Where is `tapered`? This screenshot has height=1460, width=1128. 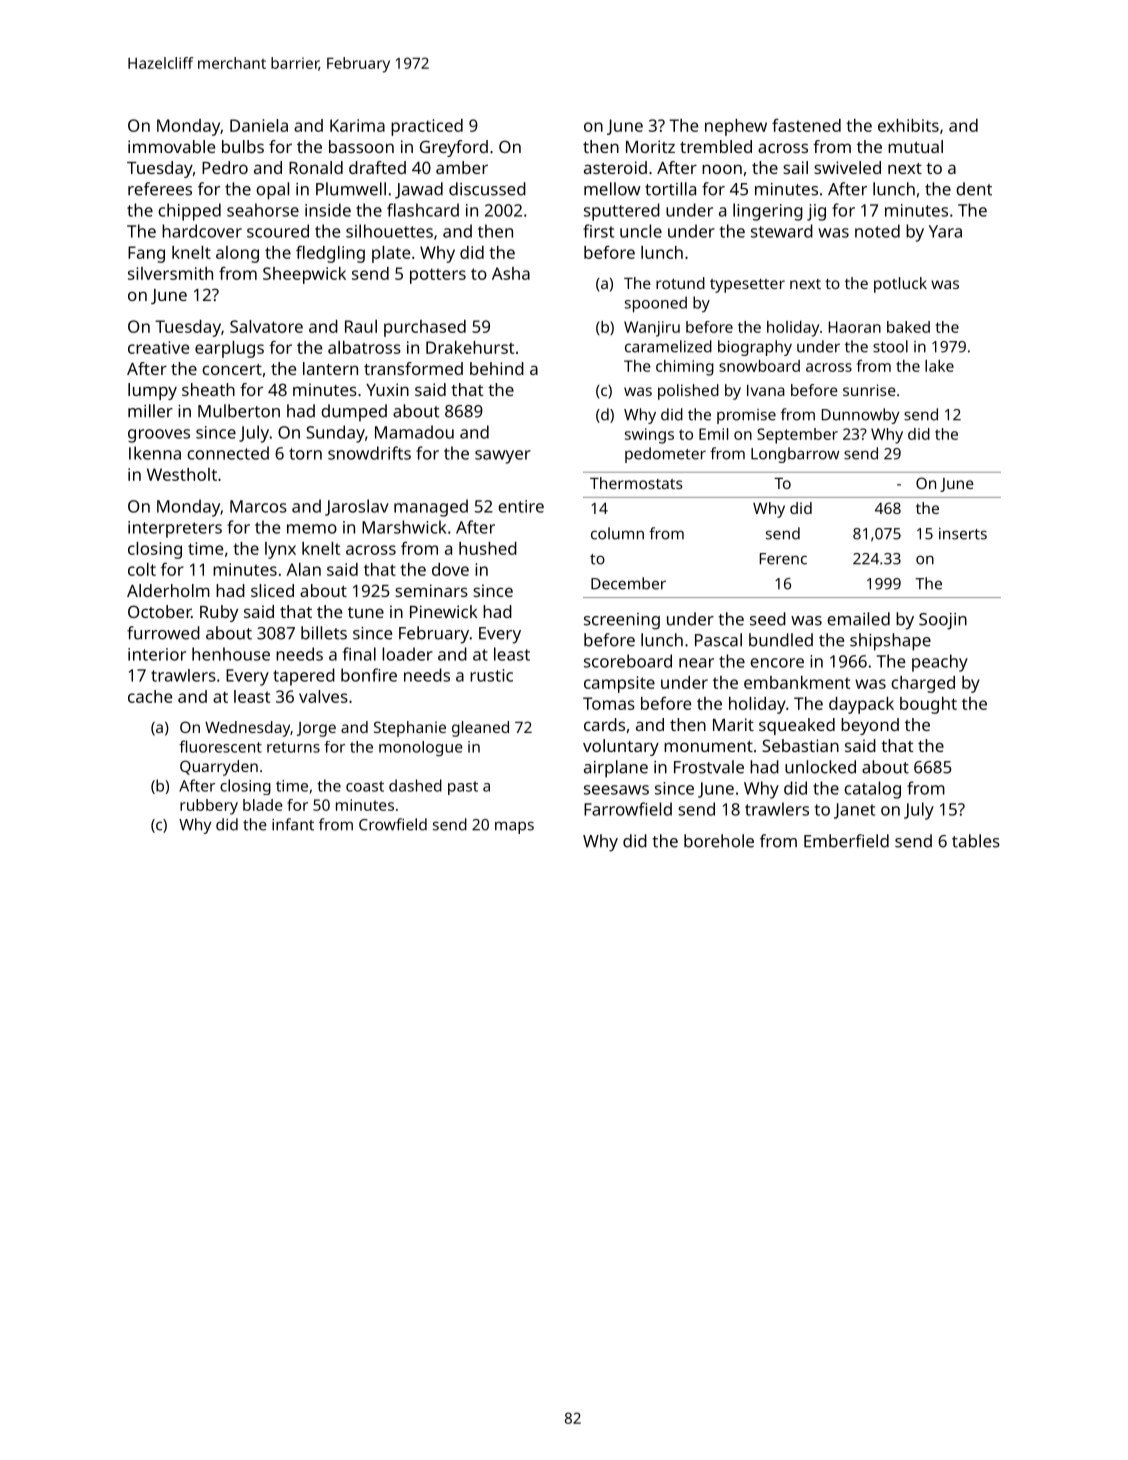
tapered is located at coordinates (304, 677).
